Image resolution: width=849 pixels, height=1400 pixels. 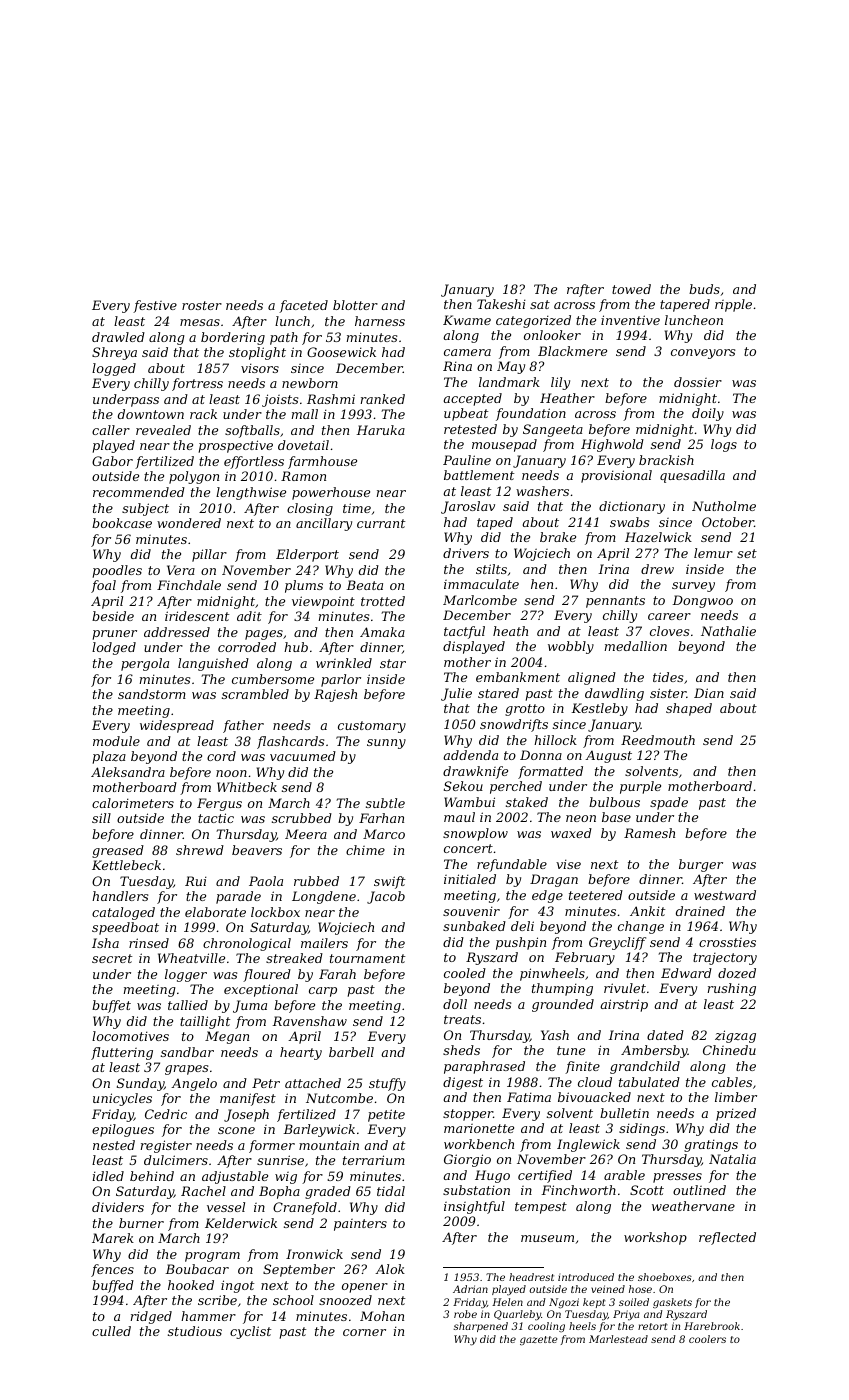 I want to click on immaculate, so click(x=481, y=584).
